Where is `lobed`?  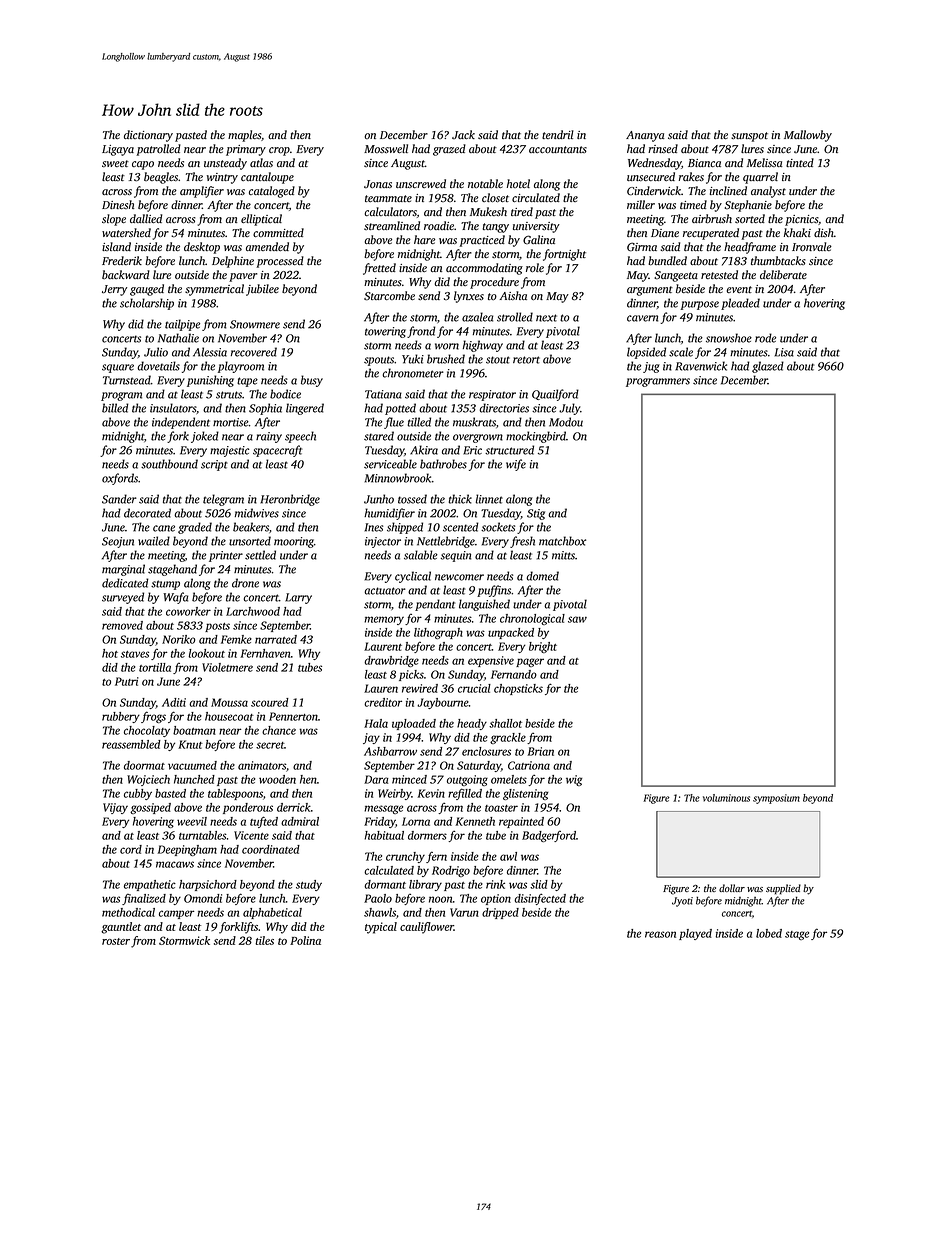
lobed is located at coordinates (769, 933).
